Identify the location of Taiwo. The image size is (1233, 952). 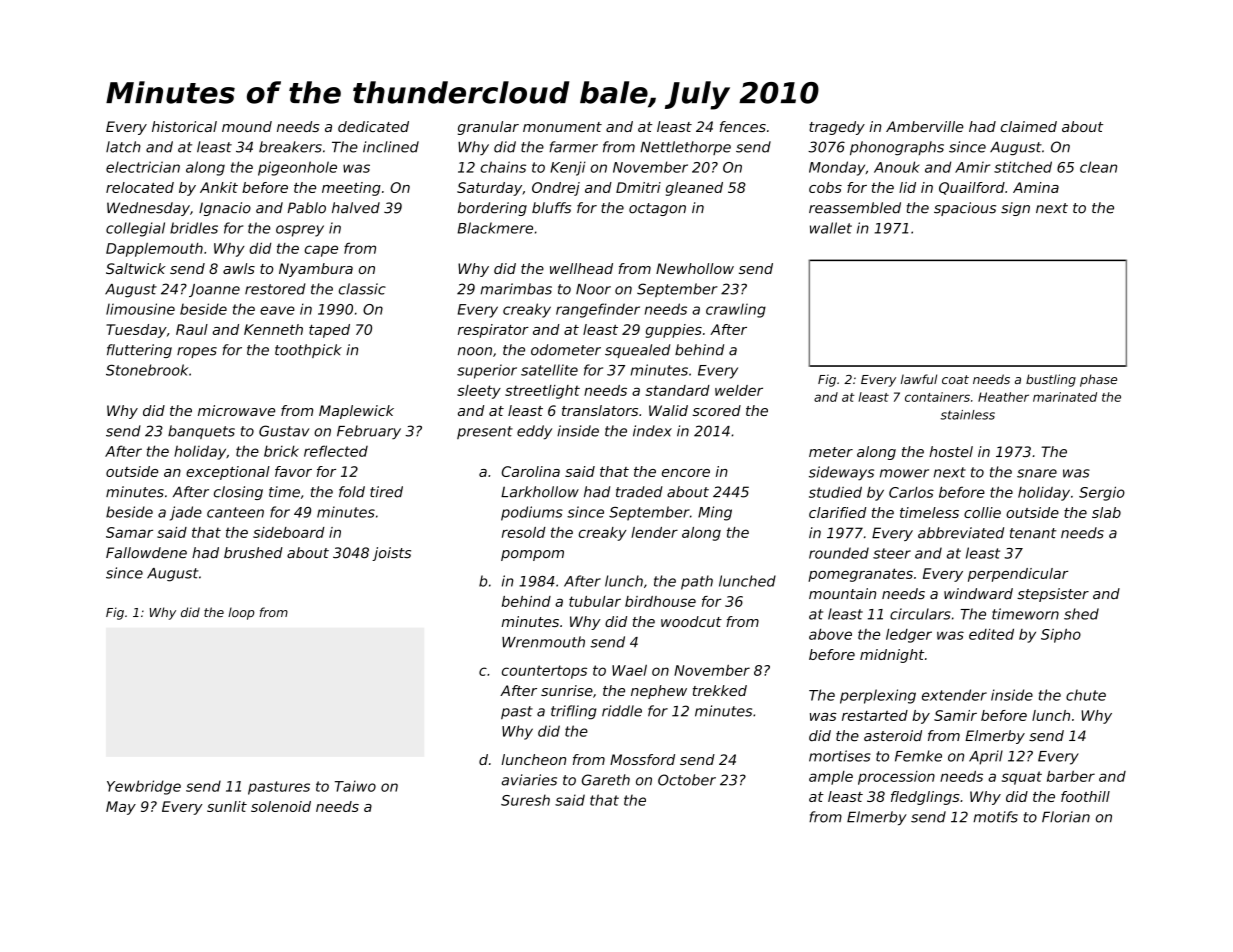
(355, 786).
